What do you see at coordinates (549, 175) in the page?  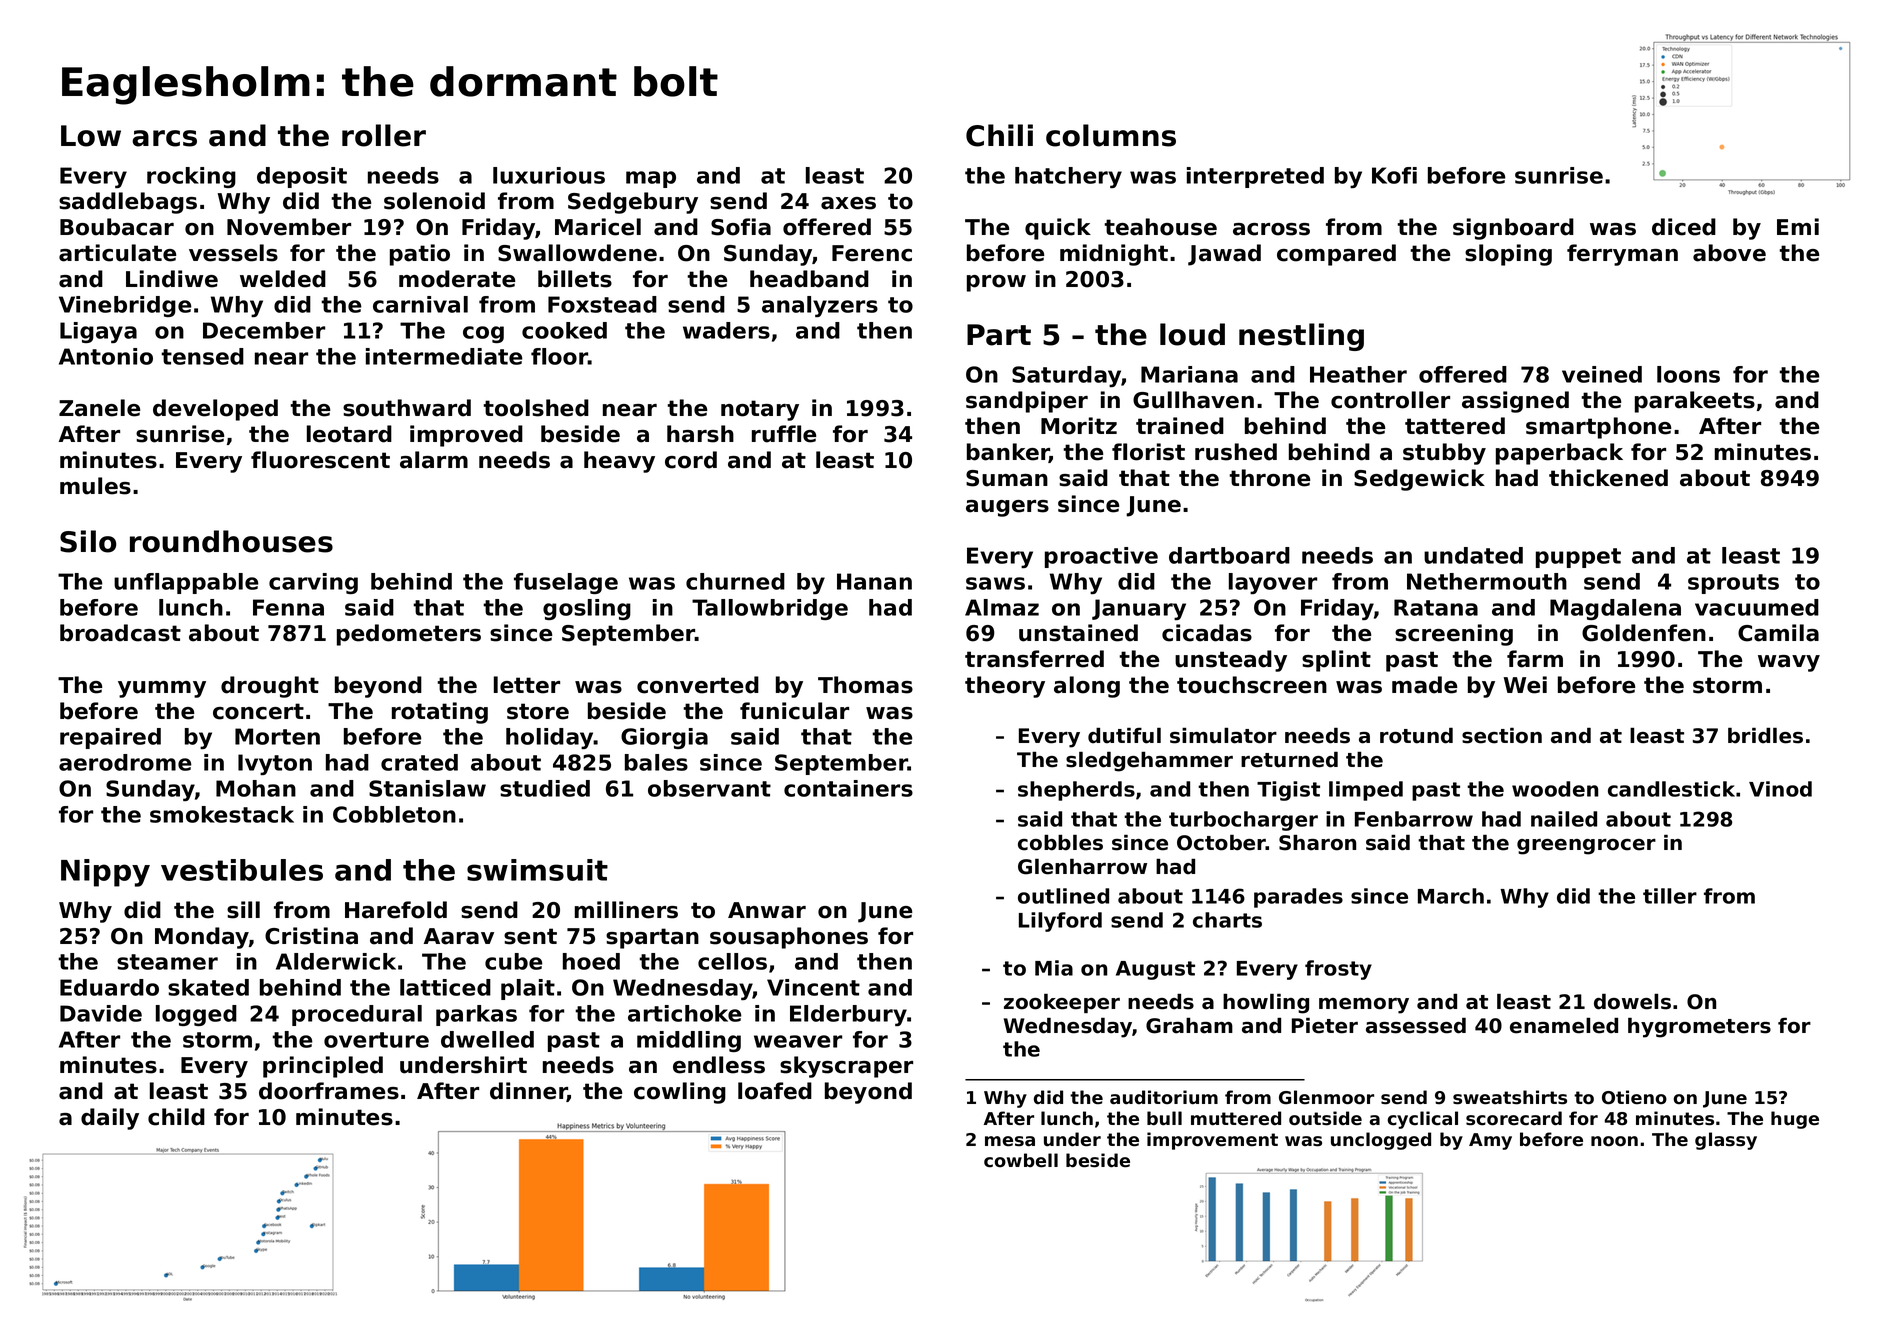 I see `luxurious` at bounding box center [549, 175].
